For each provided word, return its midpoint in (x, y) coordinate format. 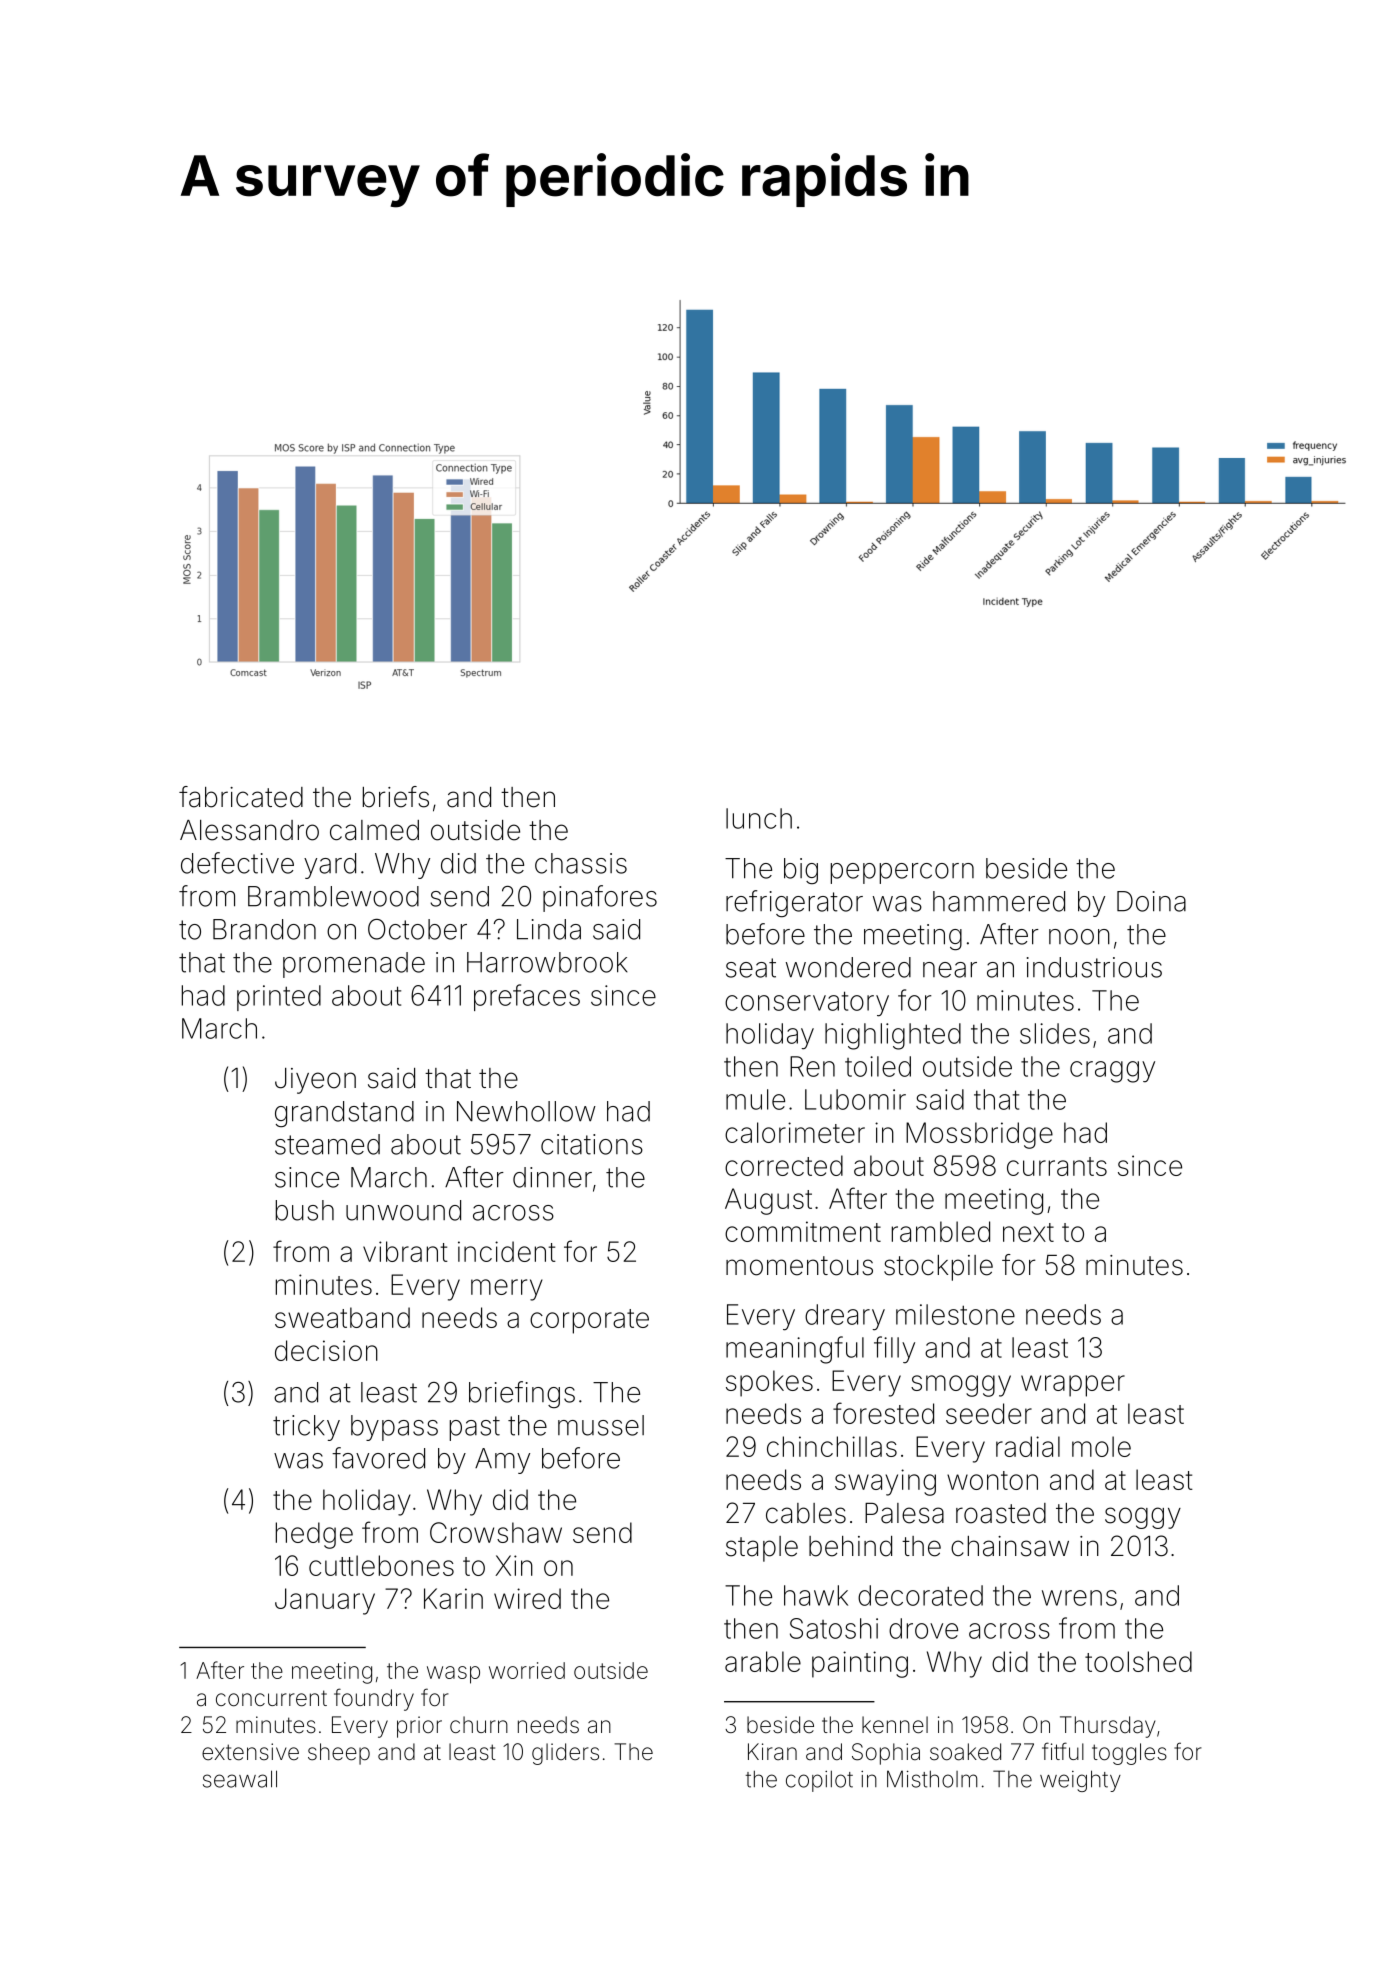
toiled (878, 1066)
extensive (250, 1752)
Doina (1151, 901)
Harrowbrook (547, 962)
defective (237, 863)
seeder (989, 1413)
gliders (565, 1754)
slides (1055, 1033)
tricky (306, 1428)
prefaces (527, 997)
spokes (769, 1383)
